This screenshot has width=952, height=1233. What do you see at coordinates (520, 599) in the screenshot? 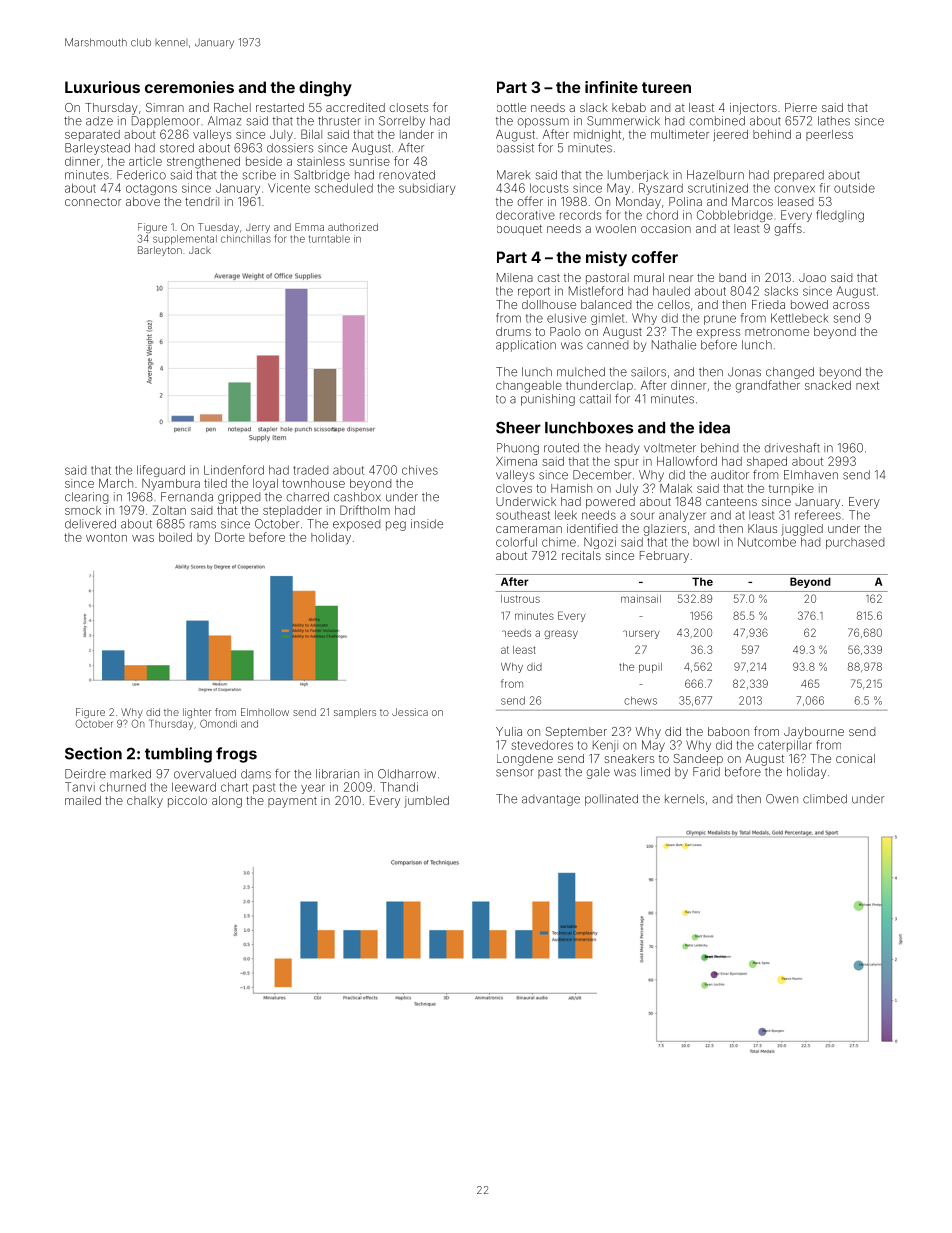
I see `lustrous` at bounding box center [520, 599].
